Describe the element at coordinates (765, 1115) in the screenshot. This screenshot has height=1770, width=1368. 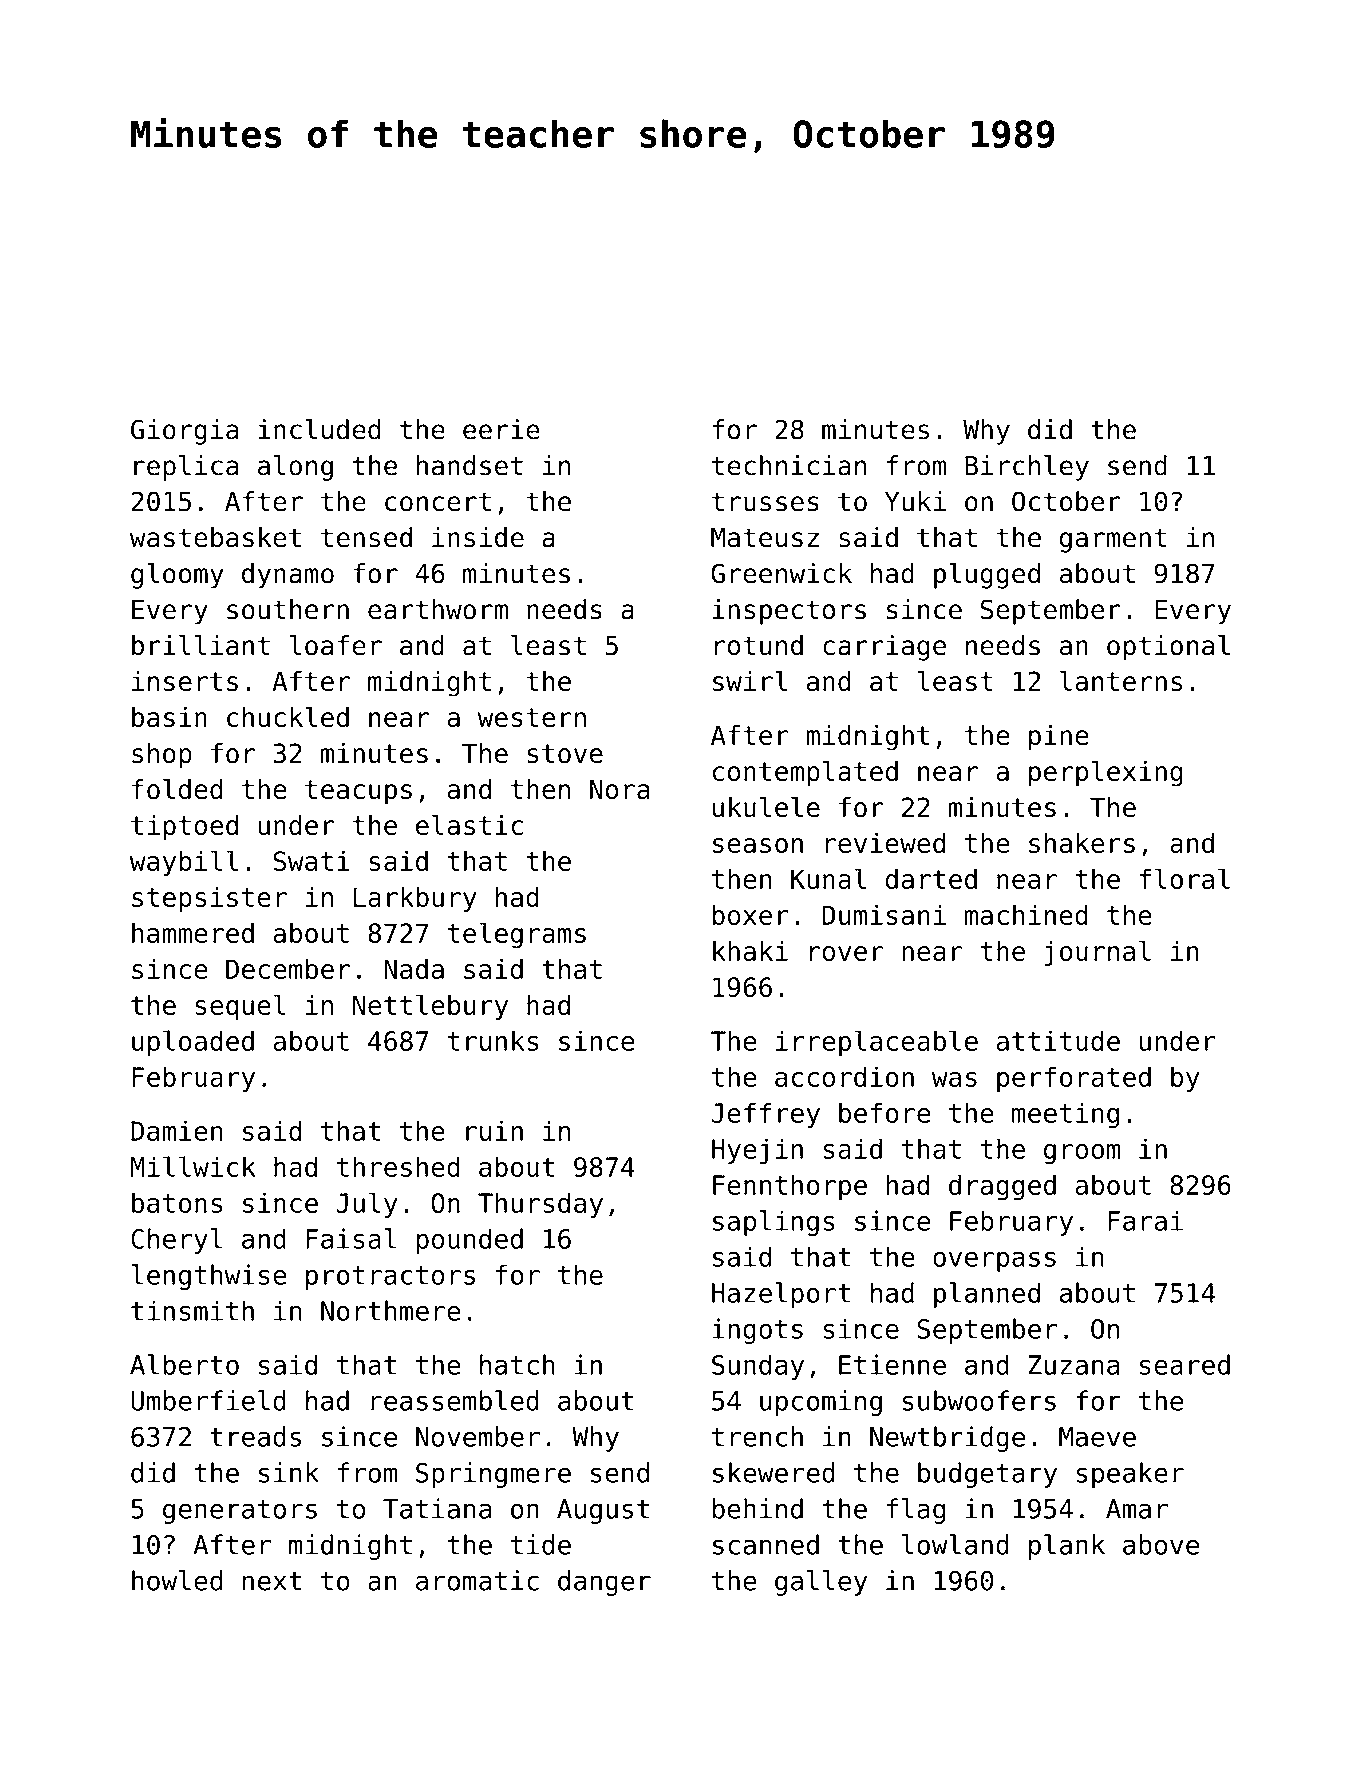
I see `Jeffrey` at that location.
